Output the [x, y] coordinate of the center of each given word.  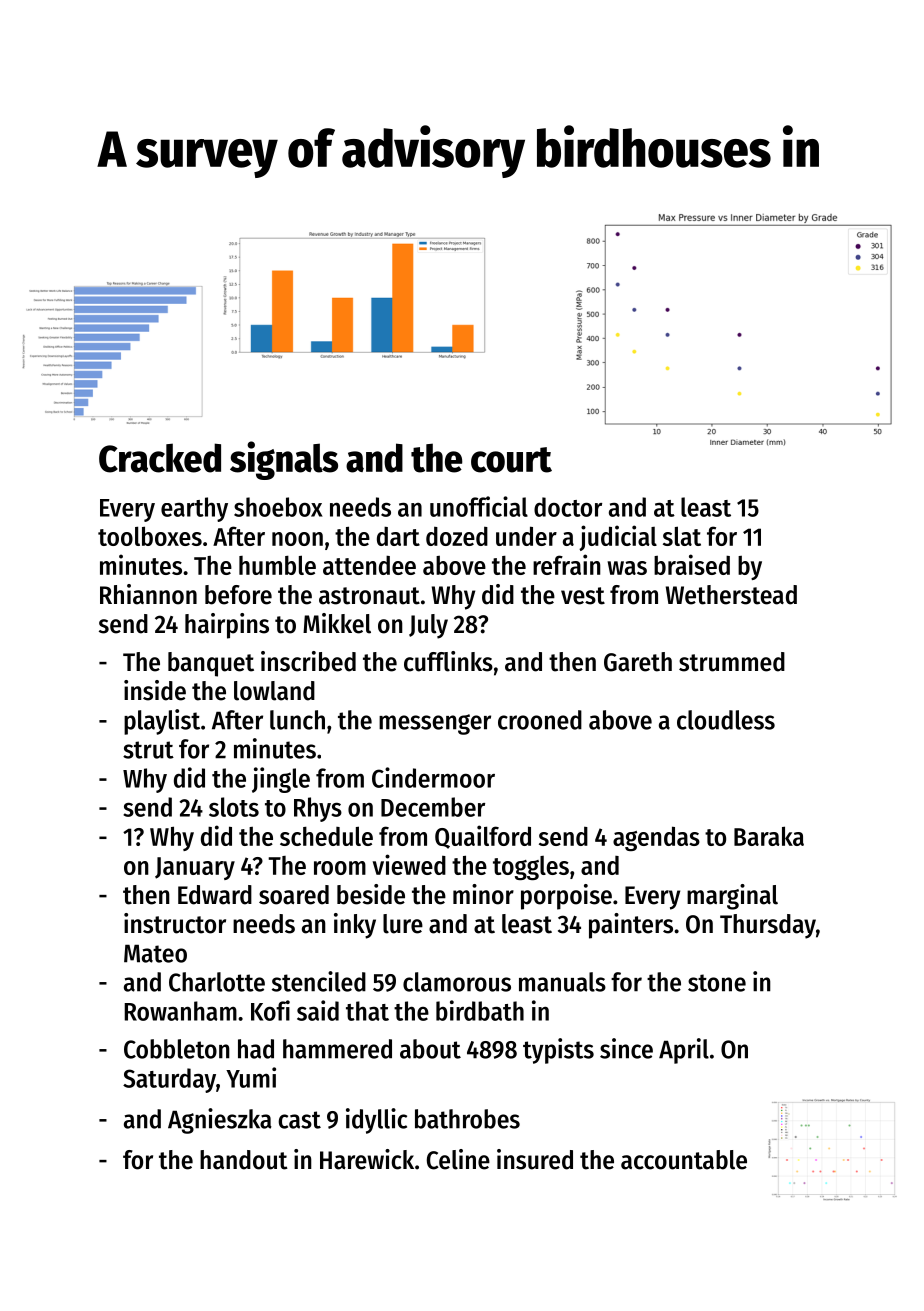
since [626, 1048]
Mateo [155, 953]
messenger [435, 724]
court [511, 460]
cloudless [726, 720]
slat [682, 536]
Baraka [769, 836]
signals [284, 460]
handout [244, 1160]
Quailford [483, 837]
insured [535, 1159]
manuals [562, 982]
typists [558, 1051]
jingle [281, 780]
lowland [274, 691]
